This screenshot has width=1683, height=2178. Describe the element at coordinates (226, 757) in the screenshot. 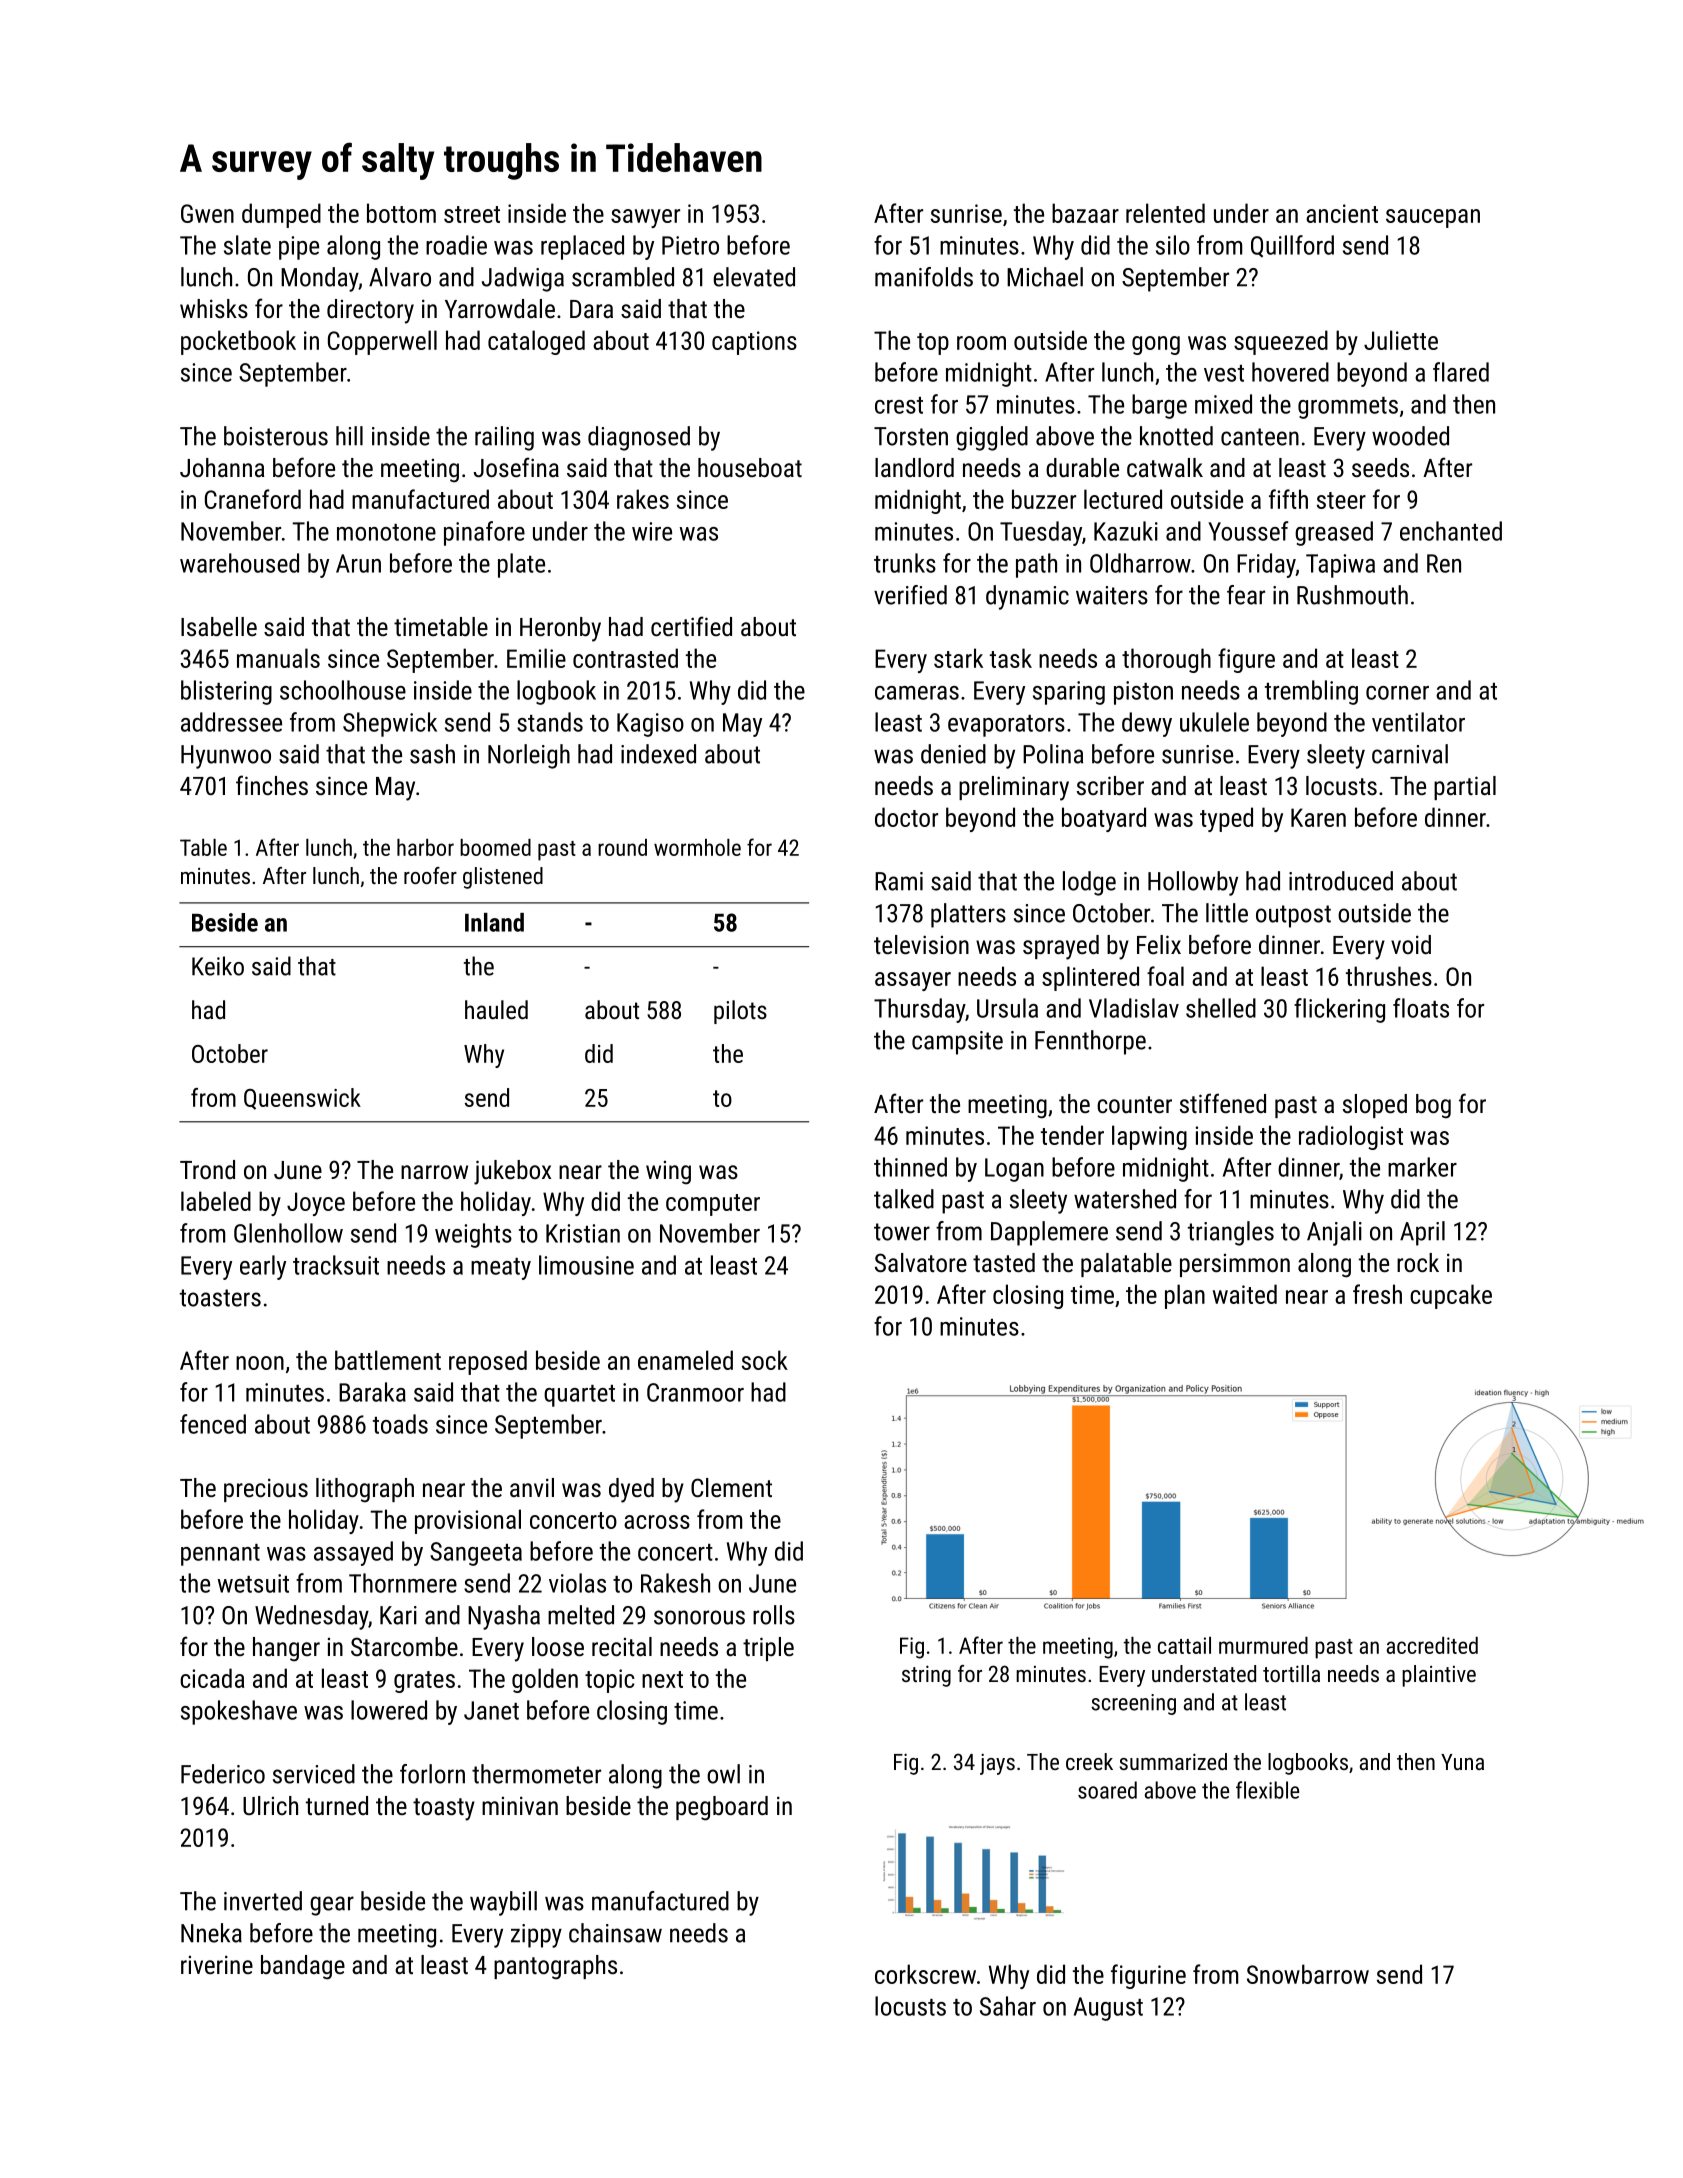

I see `Hyunwoo` at that location.
